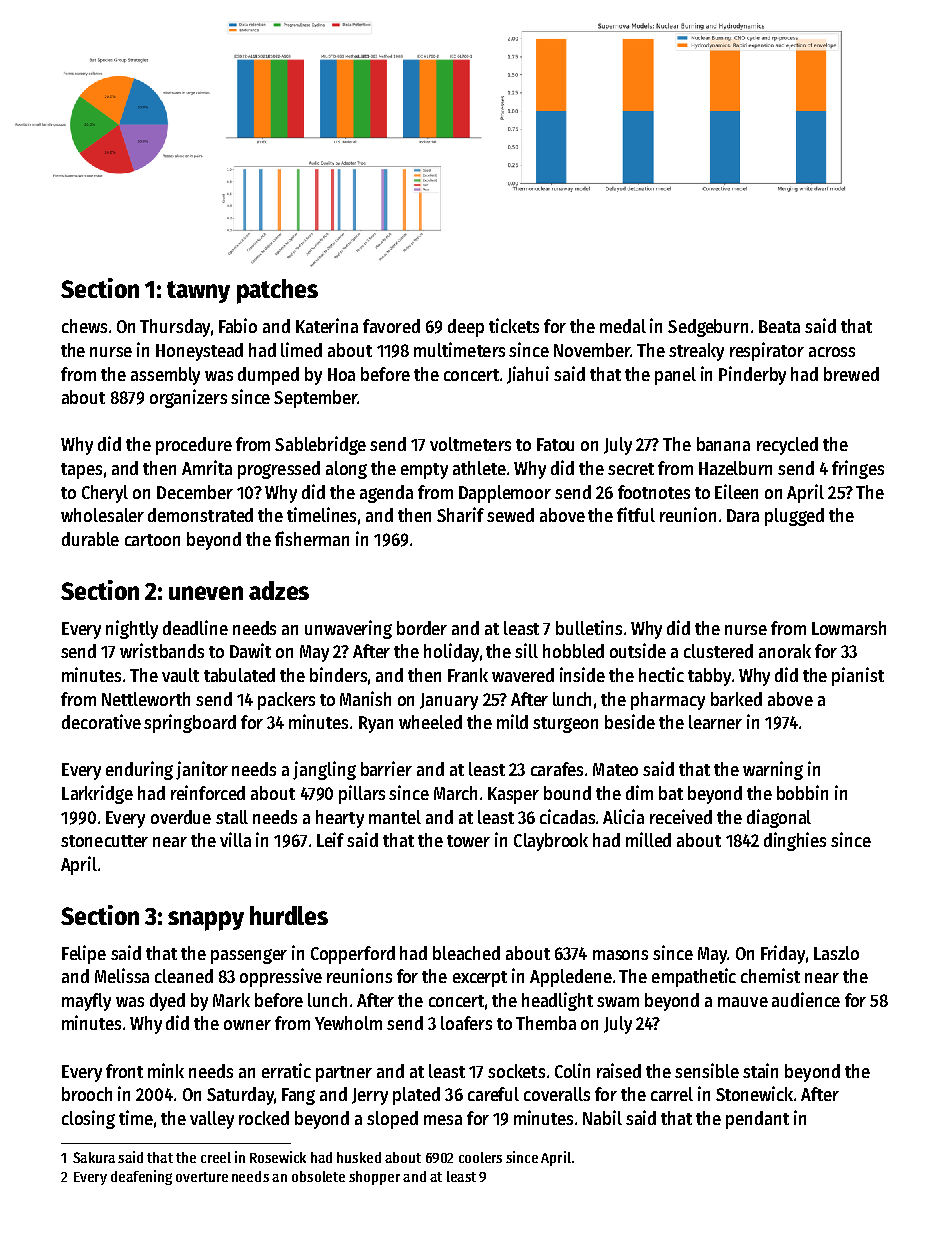 This image has width=952, height=1233. What do you see at coordinates (736, 699) in the image?
I see `barked` at bounding box center [736, 699].
